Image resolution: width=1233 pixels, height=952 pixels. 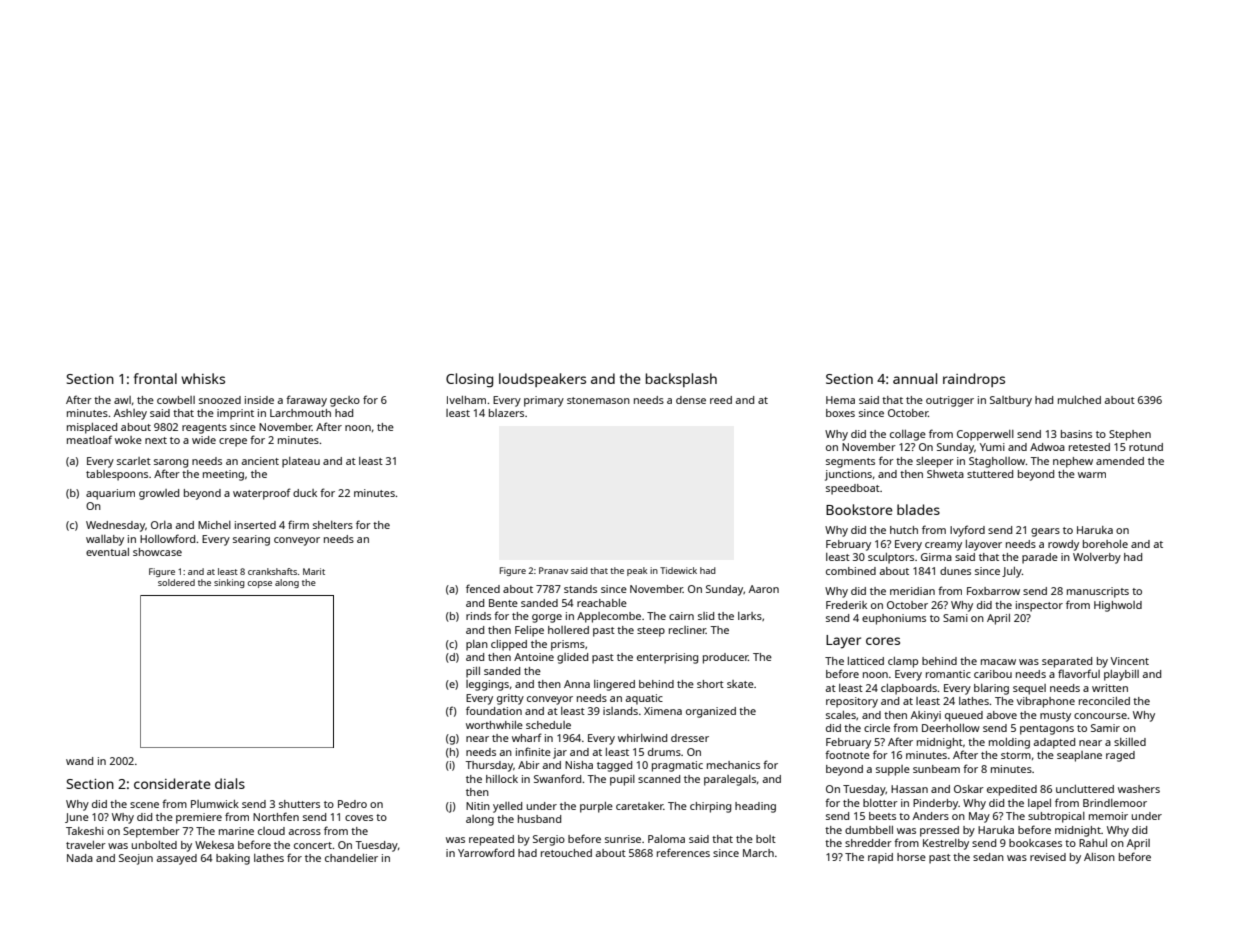 I want to click on wand, so click(x=79, y=761).
